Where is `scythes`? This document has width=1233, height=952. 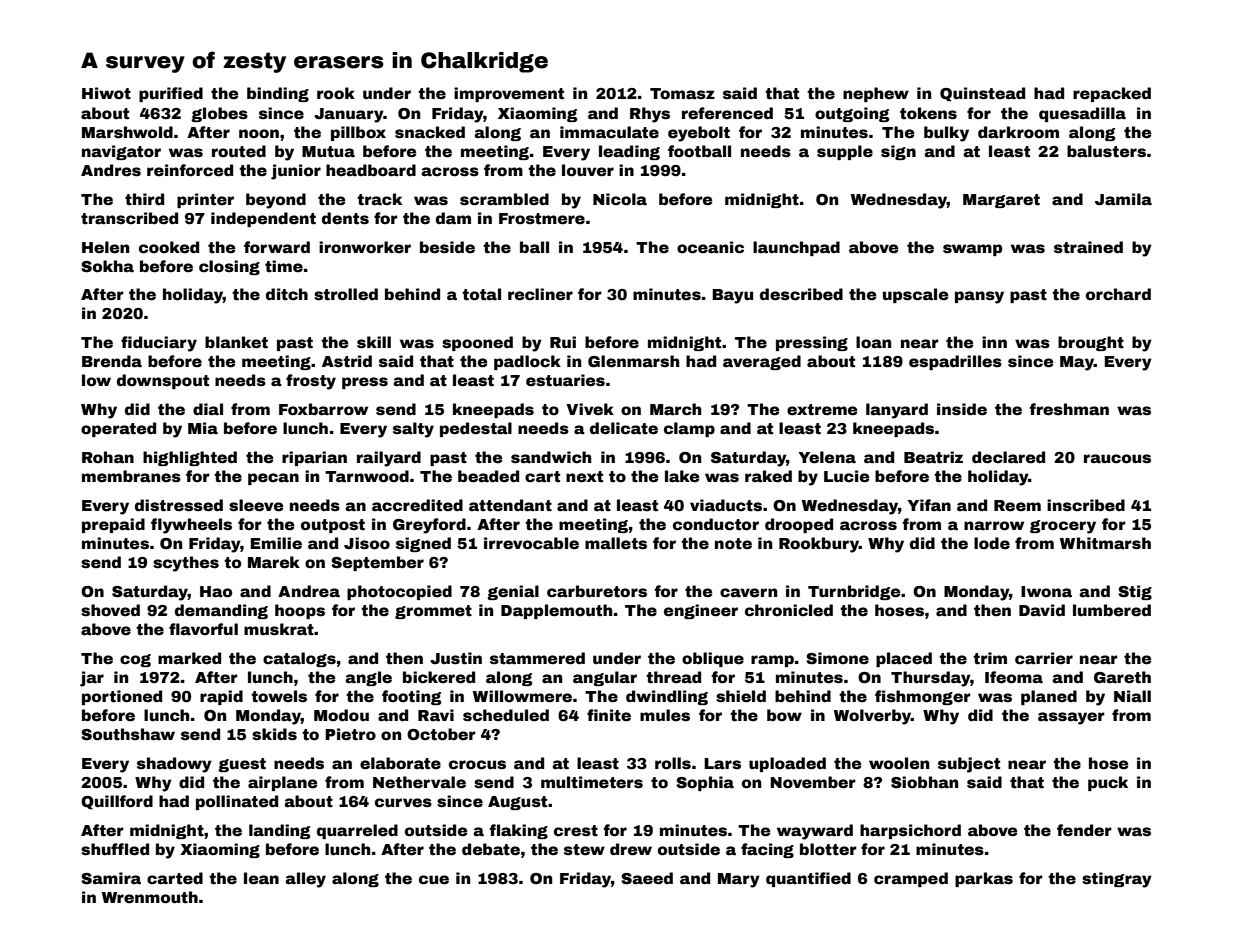 scythes is located at coordinates (186, 564).
